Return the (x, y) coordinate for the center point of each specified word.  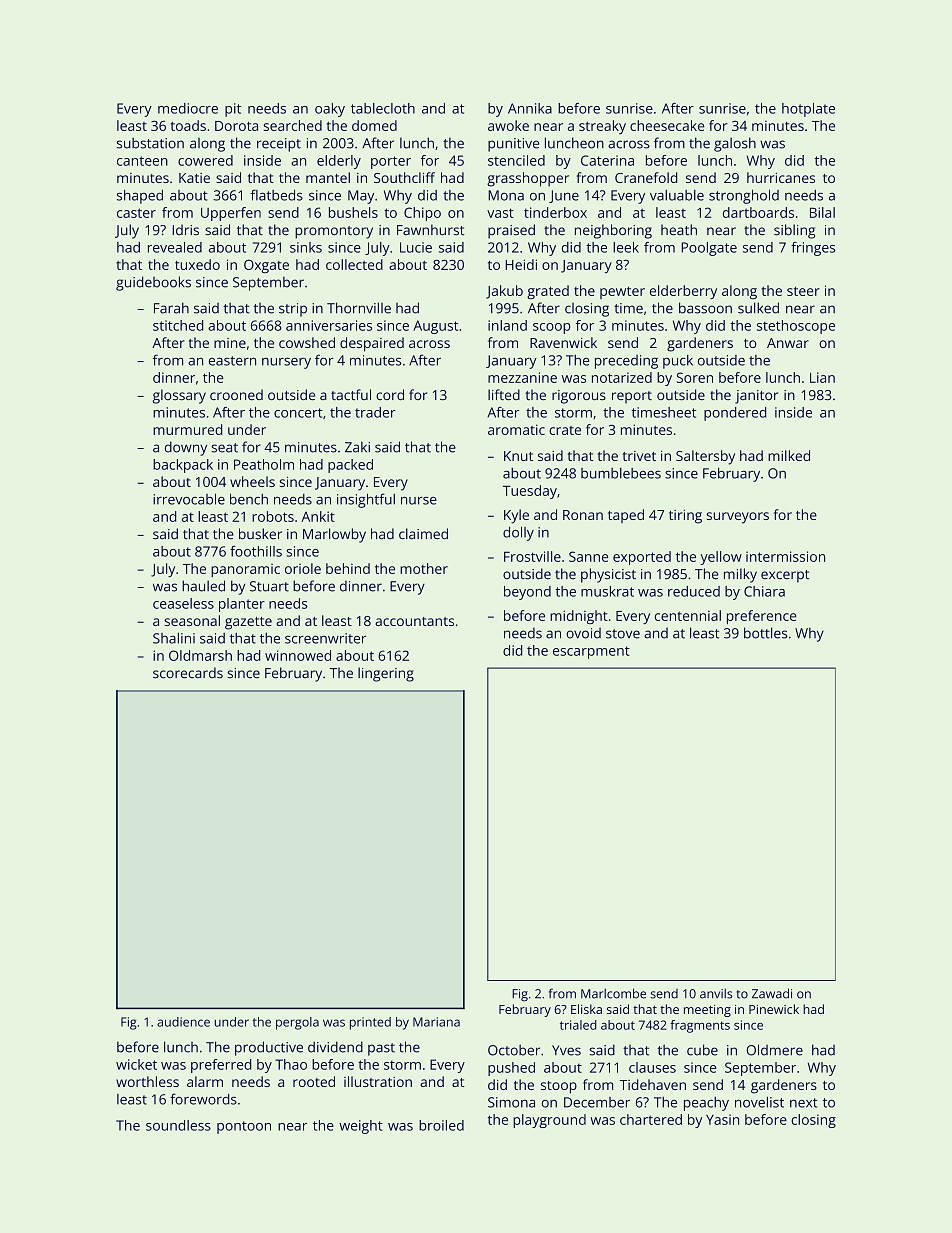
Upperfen (231, 214)
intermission (785, 556)
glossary (179, 396)
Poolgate (709, 249)
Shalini (174, 638)
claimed (423, 533)
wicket (136, 1064)
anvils (716, 994)
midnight (579, 617)
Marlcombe (613, 993)
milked (789, 455)
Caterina (607, 160)
